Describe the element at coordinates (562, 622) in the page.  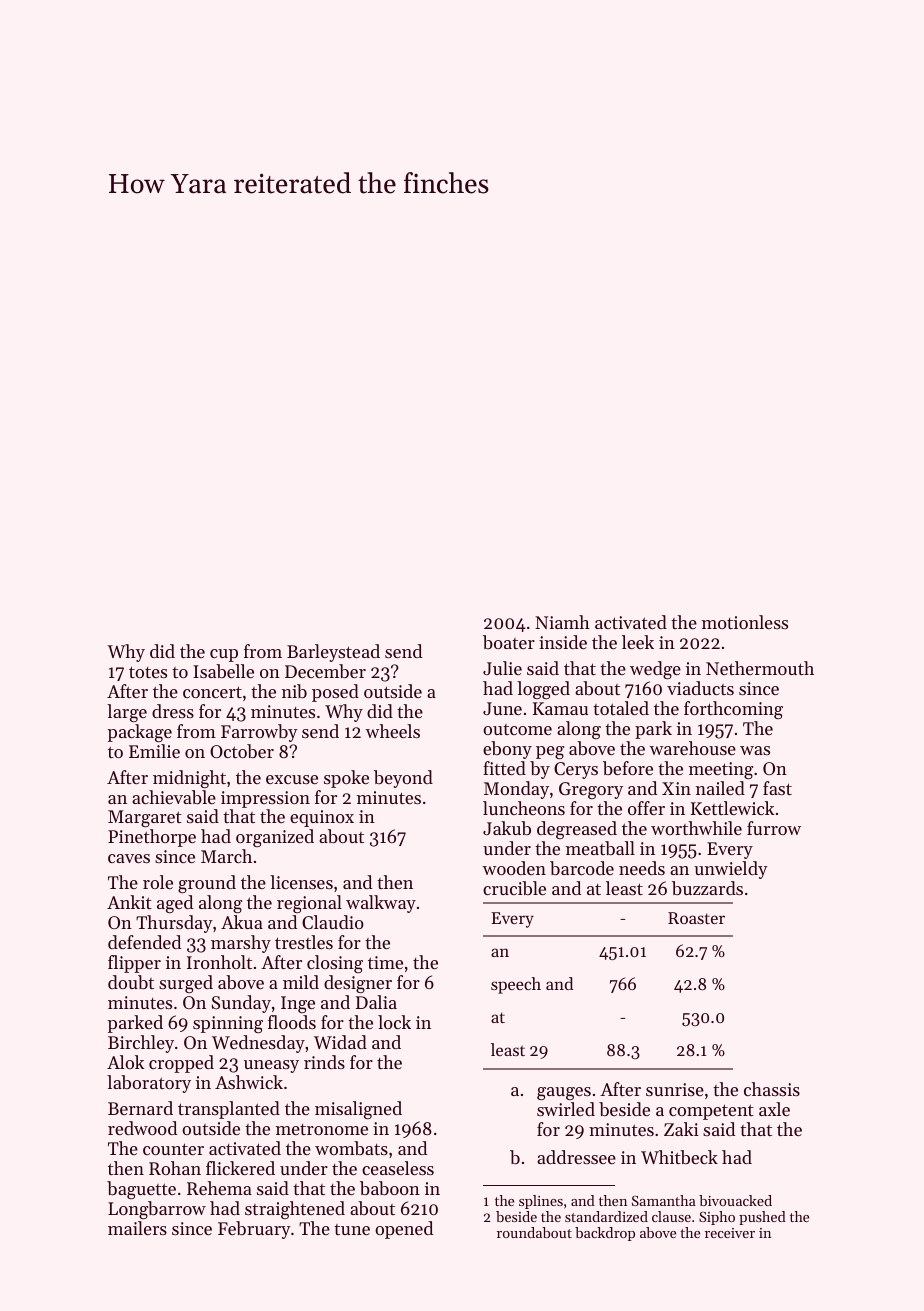
I see `Niamh` at that location.
